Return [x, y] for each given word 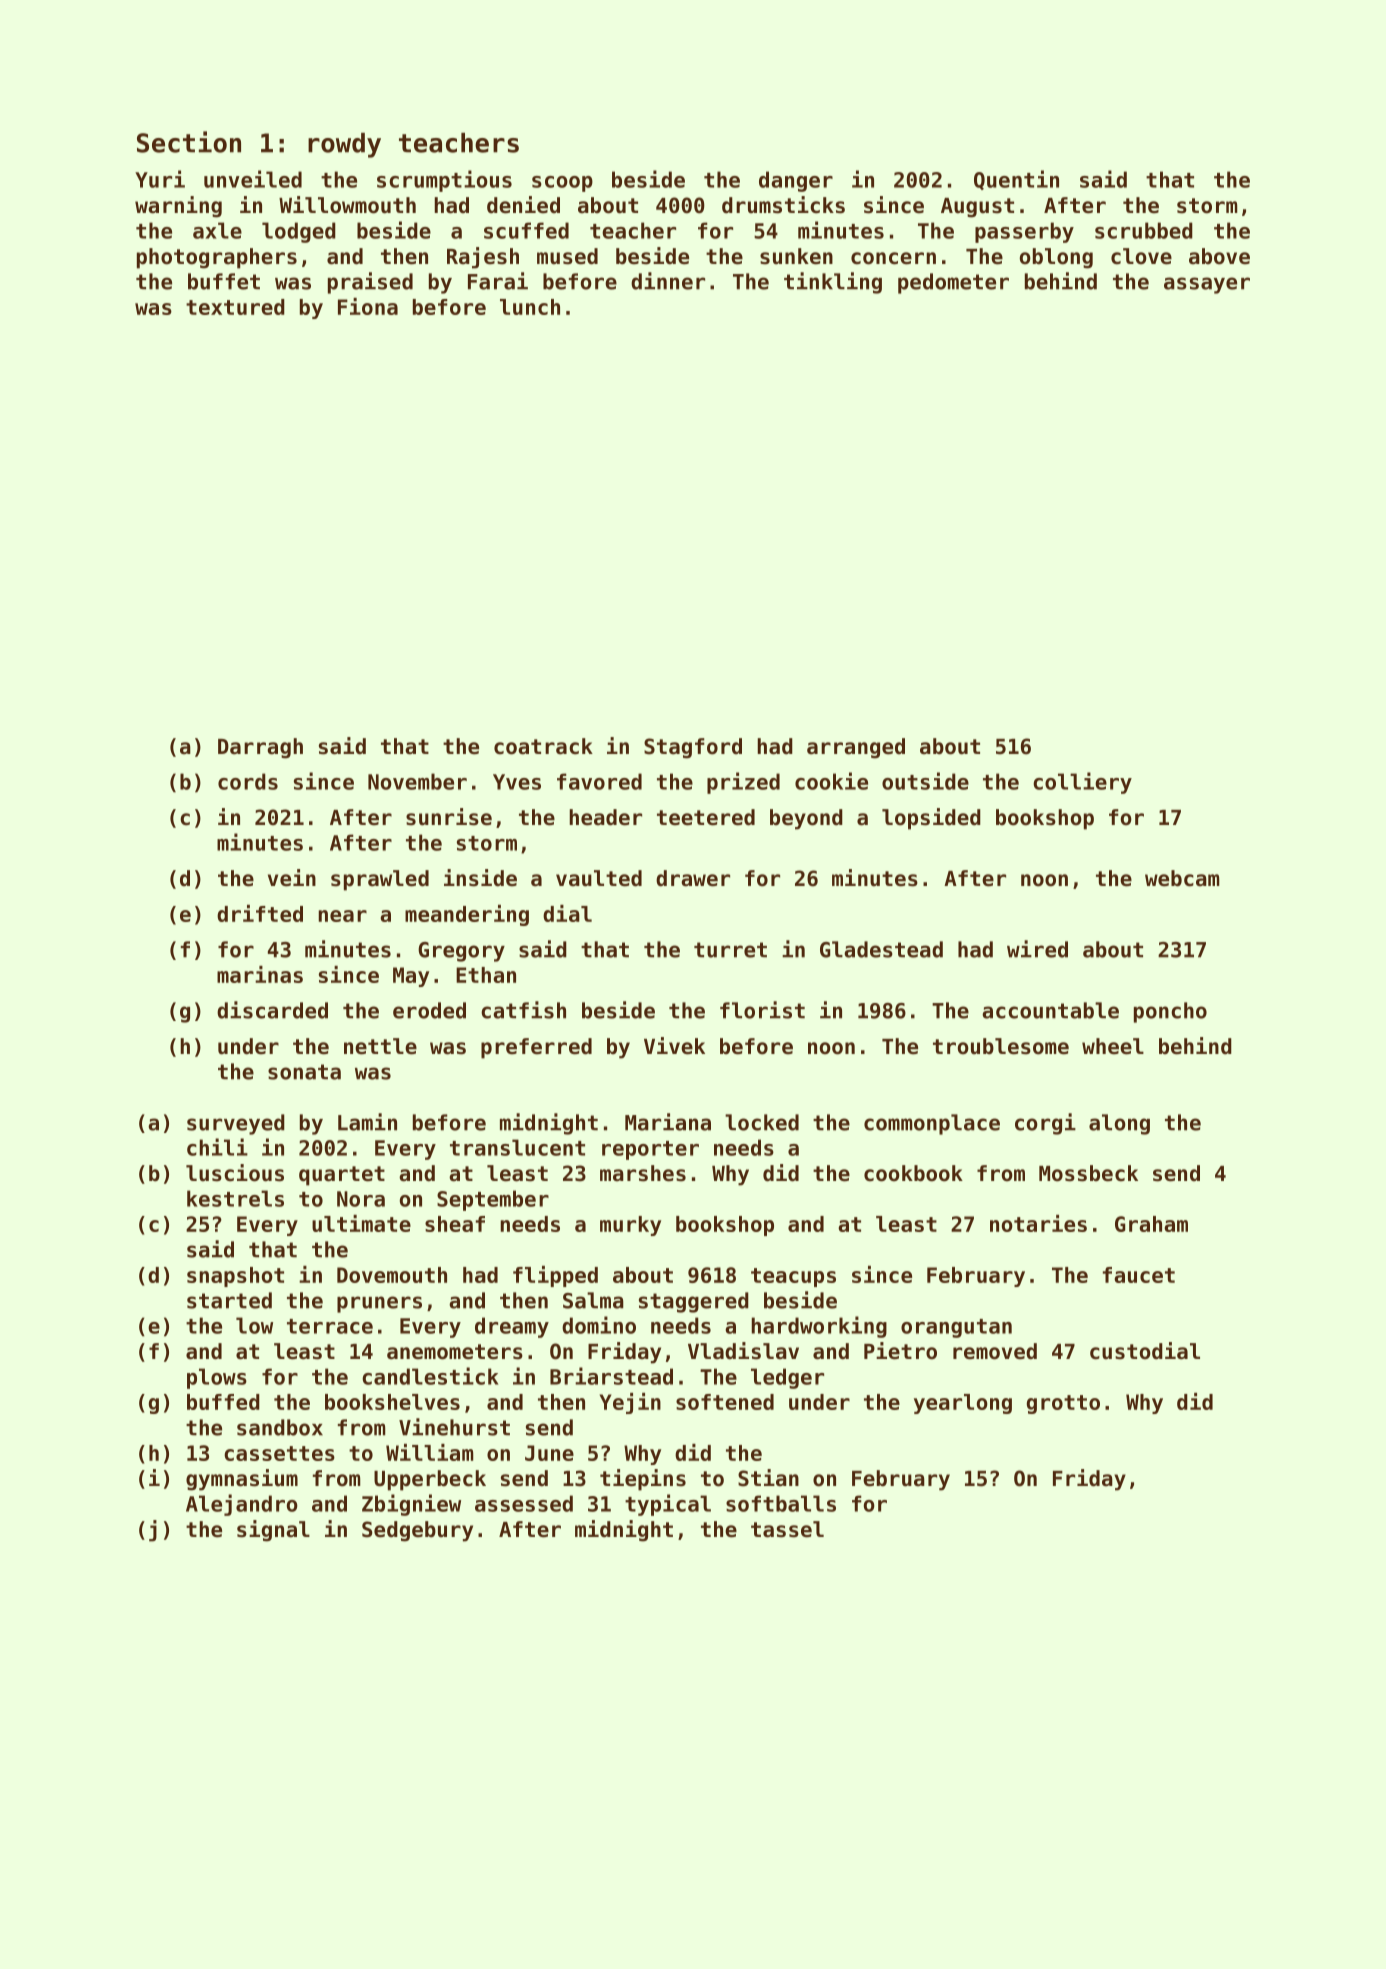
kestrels [235, 1198]
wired [1037, 949]
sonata [304, 1072]
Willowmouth [347, 205]
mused [567, 256]
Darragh [260, 748]
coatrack [543, 746]
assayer [1207, 285]
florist [762, 1010]
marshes [643, 1173]
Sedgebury [417, 1531]
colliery [1082, 783]
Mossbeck [1088, 1173]
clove [1141, 256]
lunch [530, 307]
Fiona [368, 306]
